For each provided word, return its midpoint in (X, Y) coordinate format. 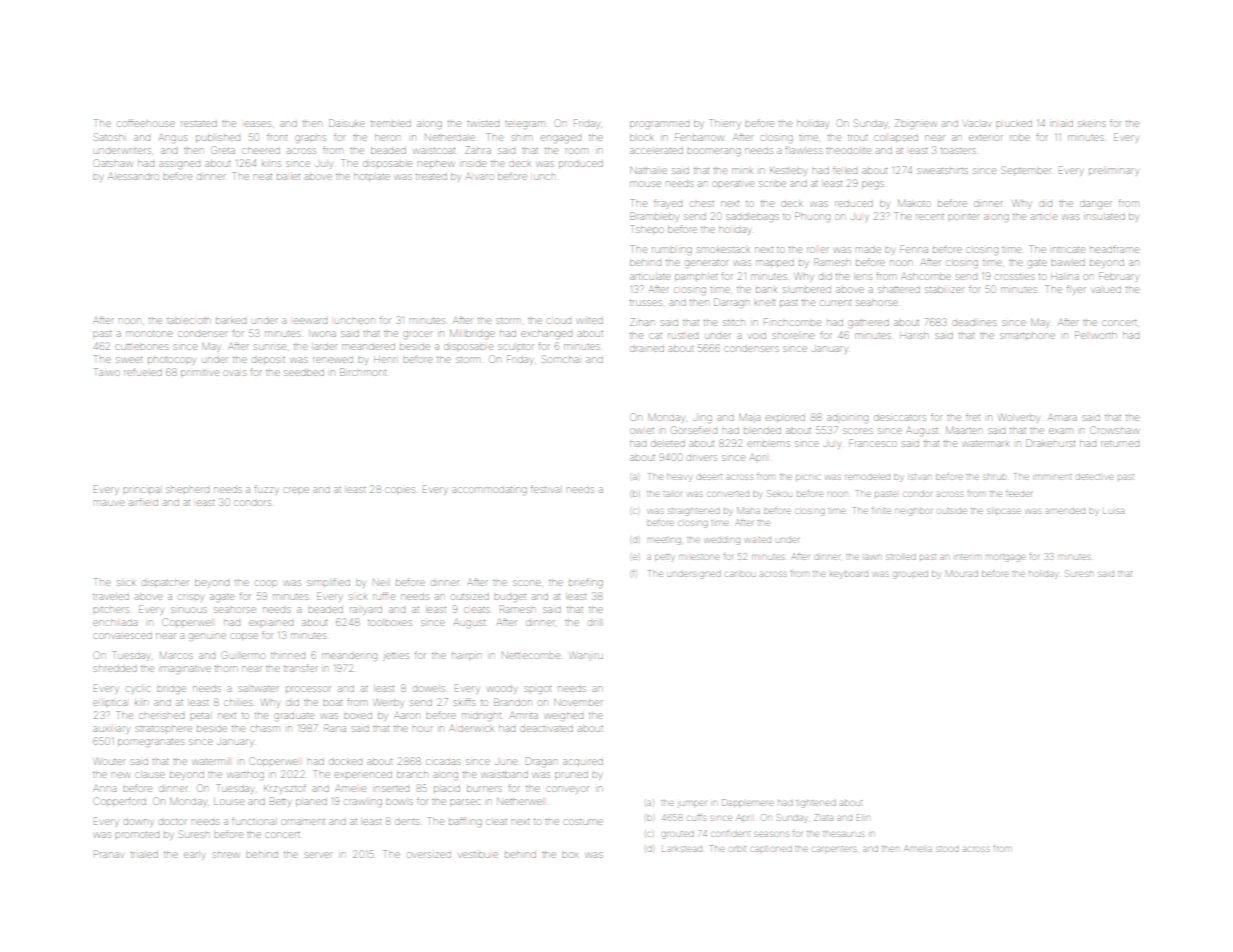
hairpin (466, 657)
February (1118, 277)
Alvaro (479, 176)
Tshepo (647, 230)
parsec (465, 802)
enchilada (115, 622)
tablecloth (188, 320)
